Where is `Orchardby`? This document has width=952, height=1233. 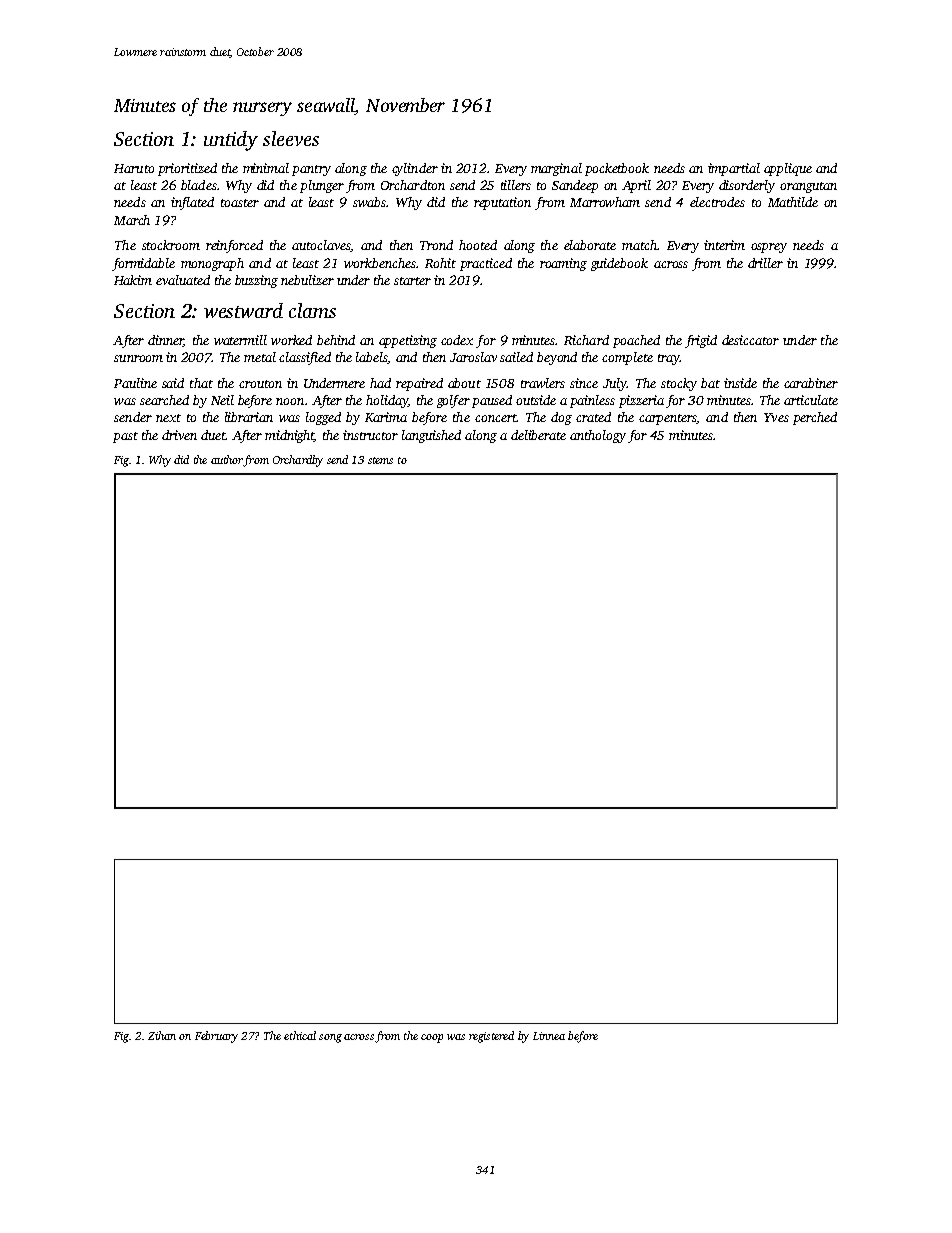 Orchardby is located at coordinates (298, 461).
